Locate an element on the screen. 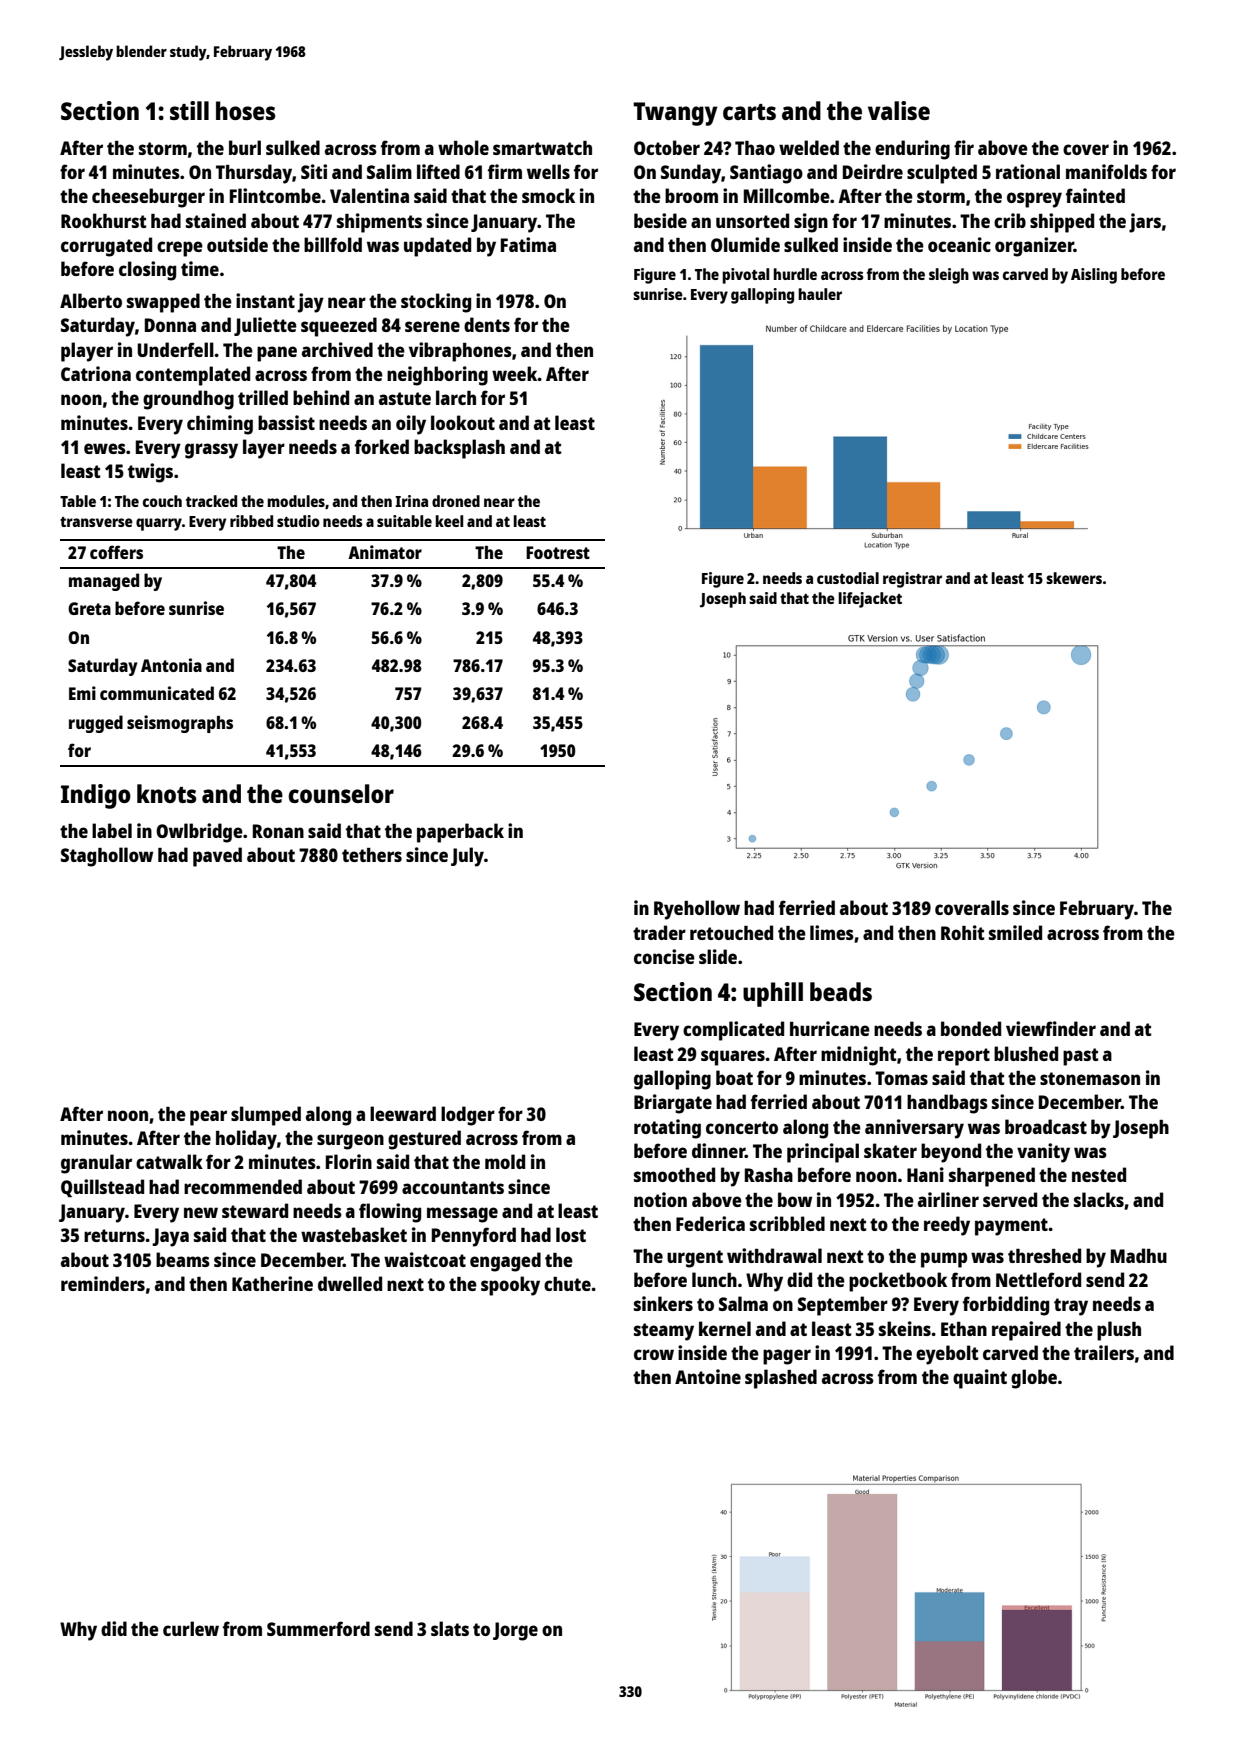 This screenshot has height=1751, width=1238. curlew is located at coordinates (191, 1628).
